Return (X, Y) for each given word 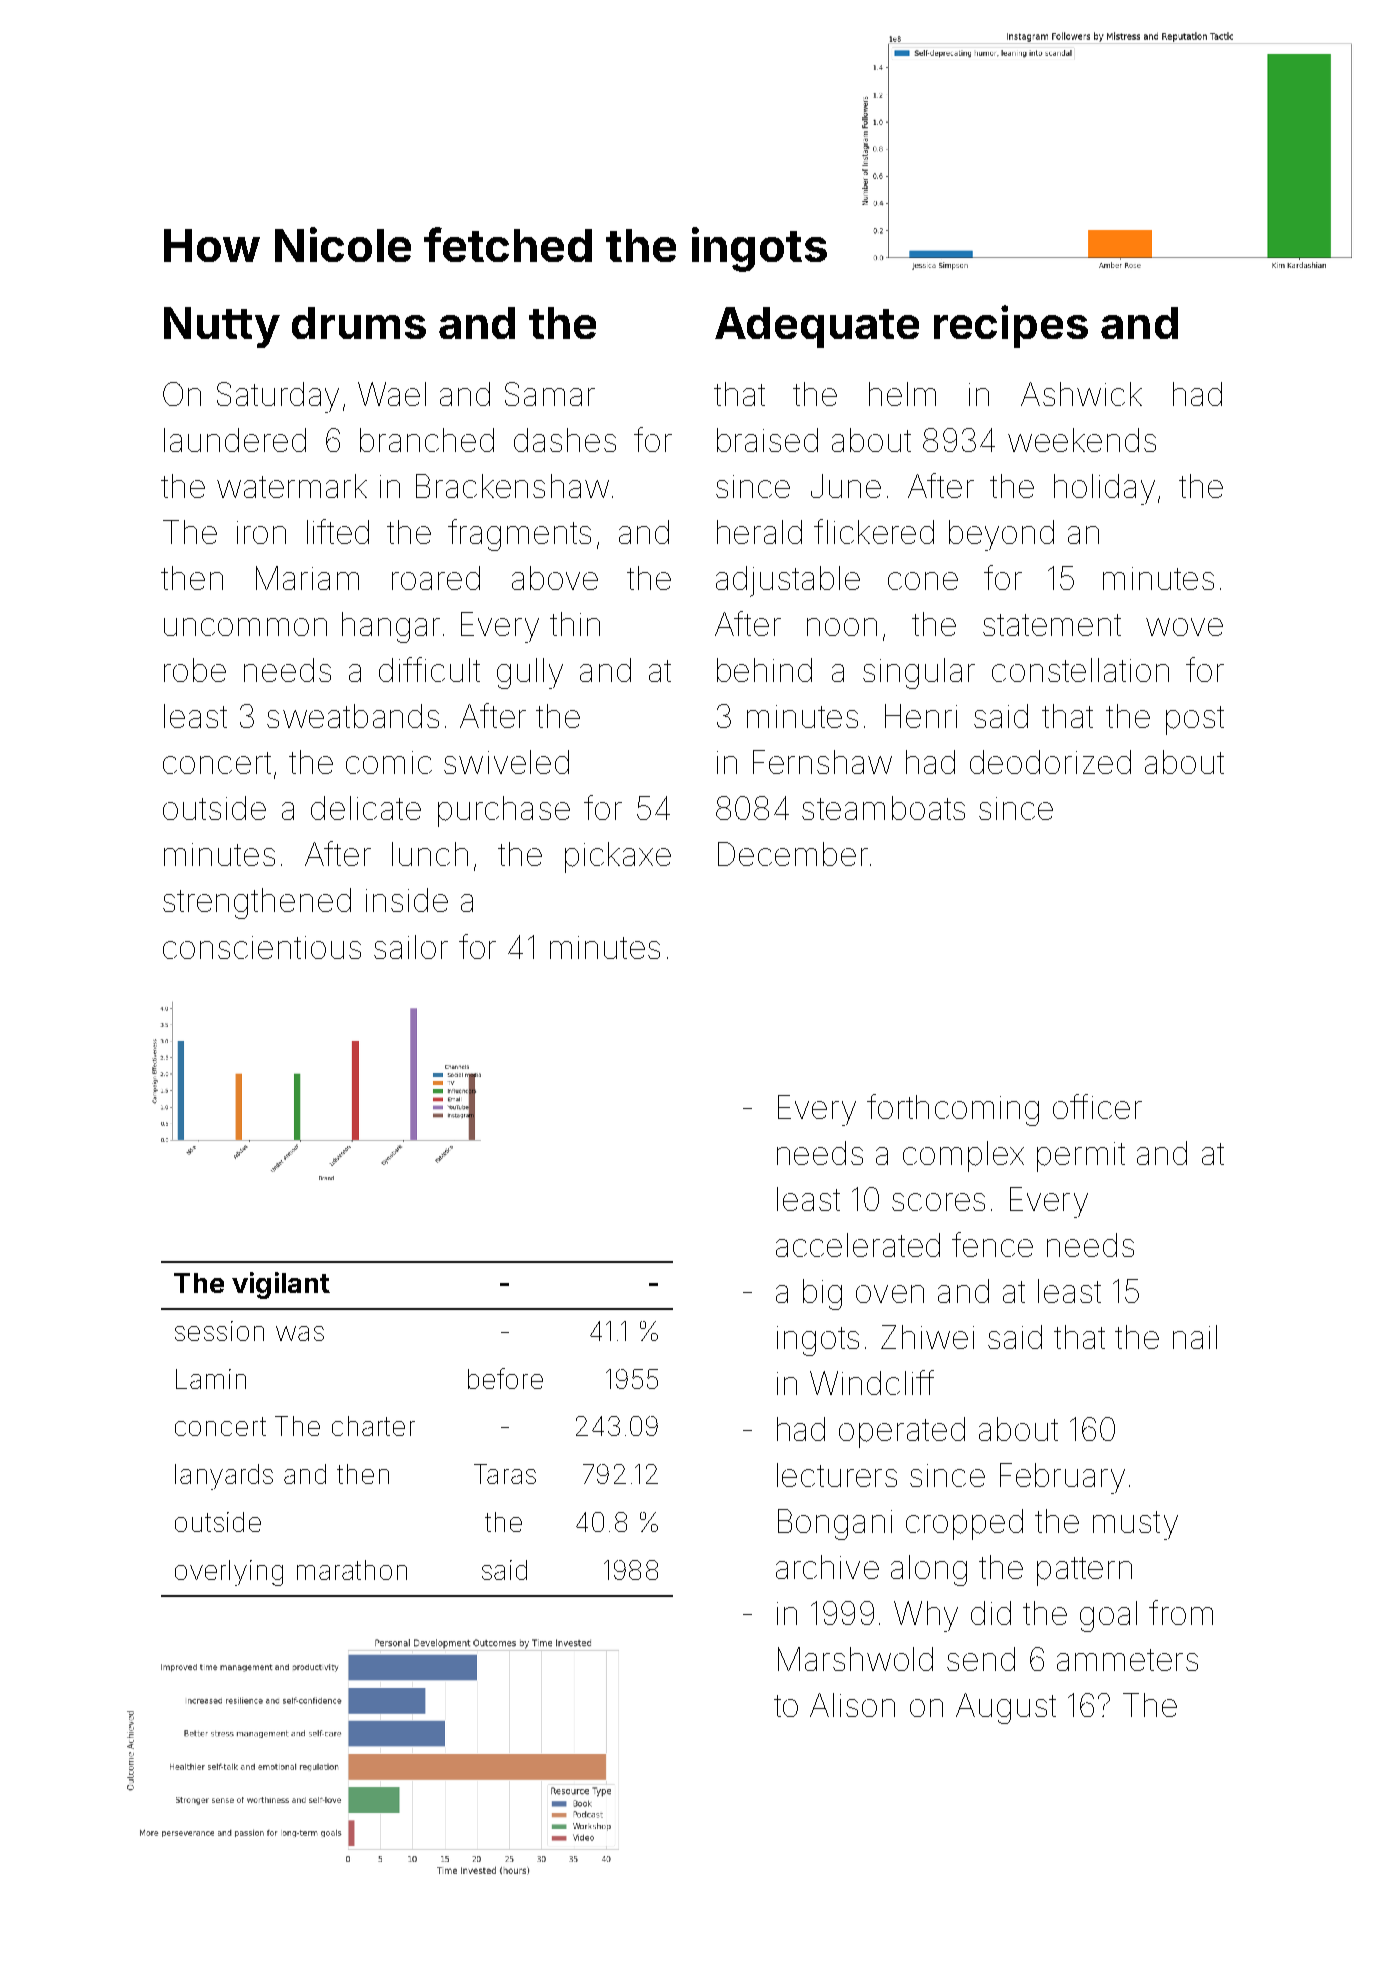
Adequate (817, 327)
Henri (921, 716)
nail (1195, 1337)
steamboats (883, 808)
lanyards (224, 1477)
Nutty (222, 327)
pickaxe (618, 857)
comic (389, 762)
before (505, 1378)
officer (1097, 1106)
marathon (352, 1570)
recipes (1011, 326)
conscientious (262, 947)
